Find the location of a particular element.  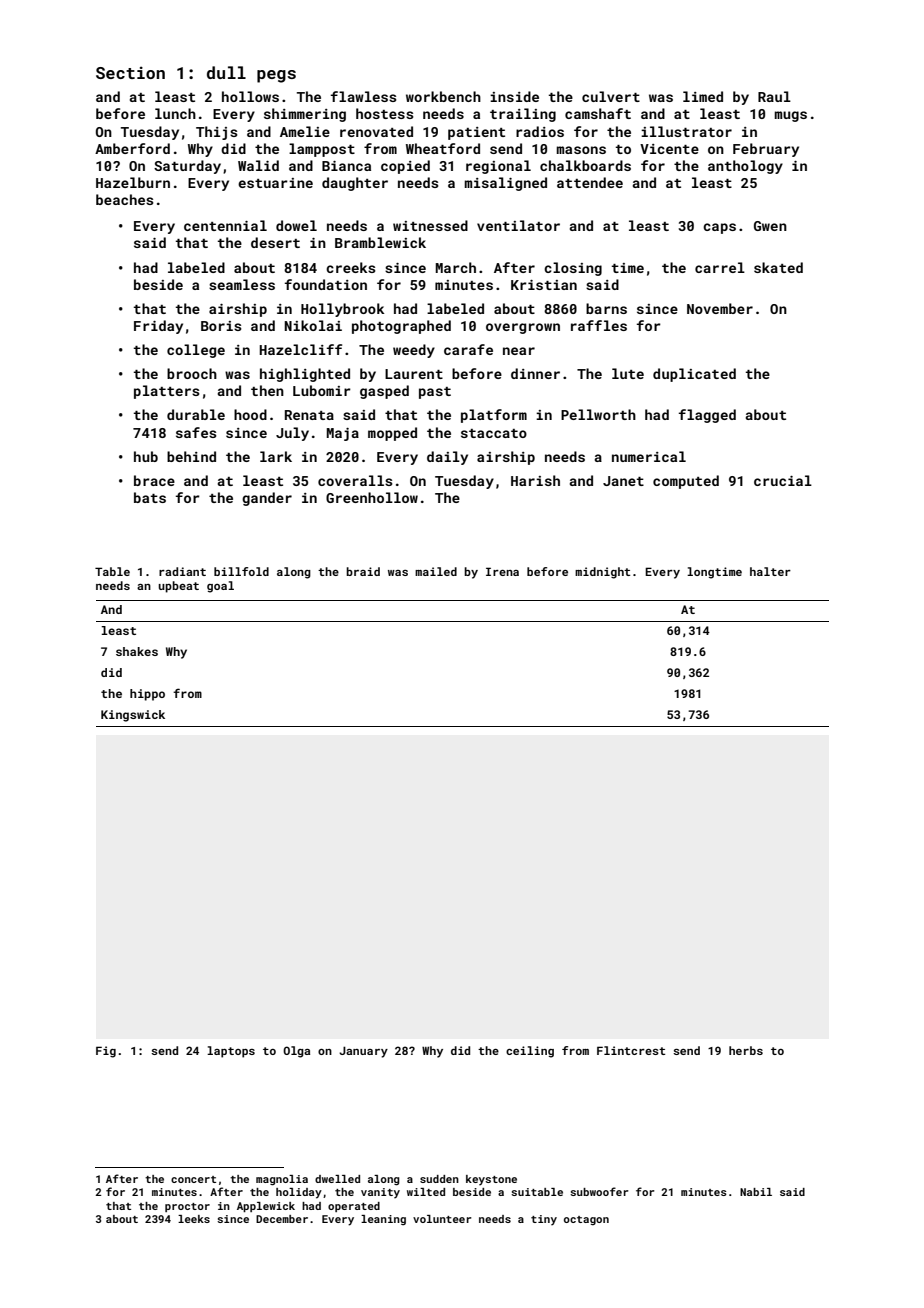

proctor is located at coordinates (187, 1207).
